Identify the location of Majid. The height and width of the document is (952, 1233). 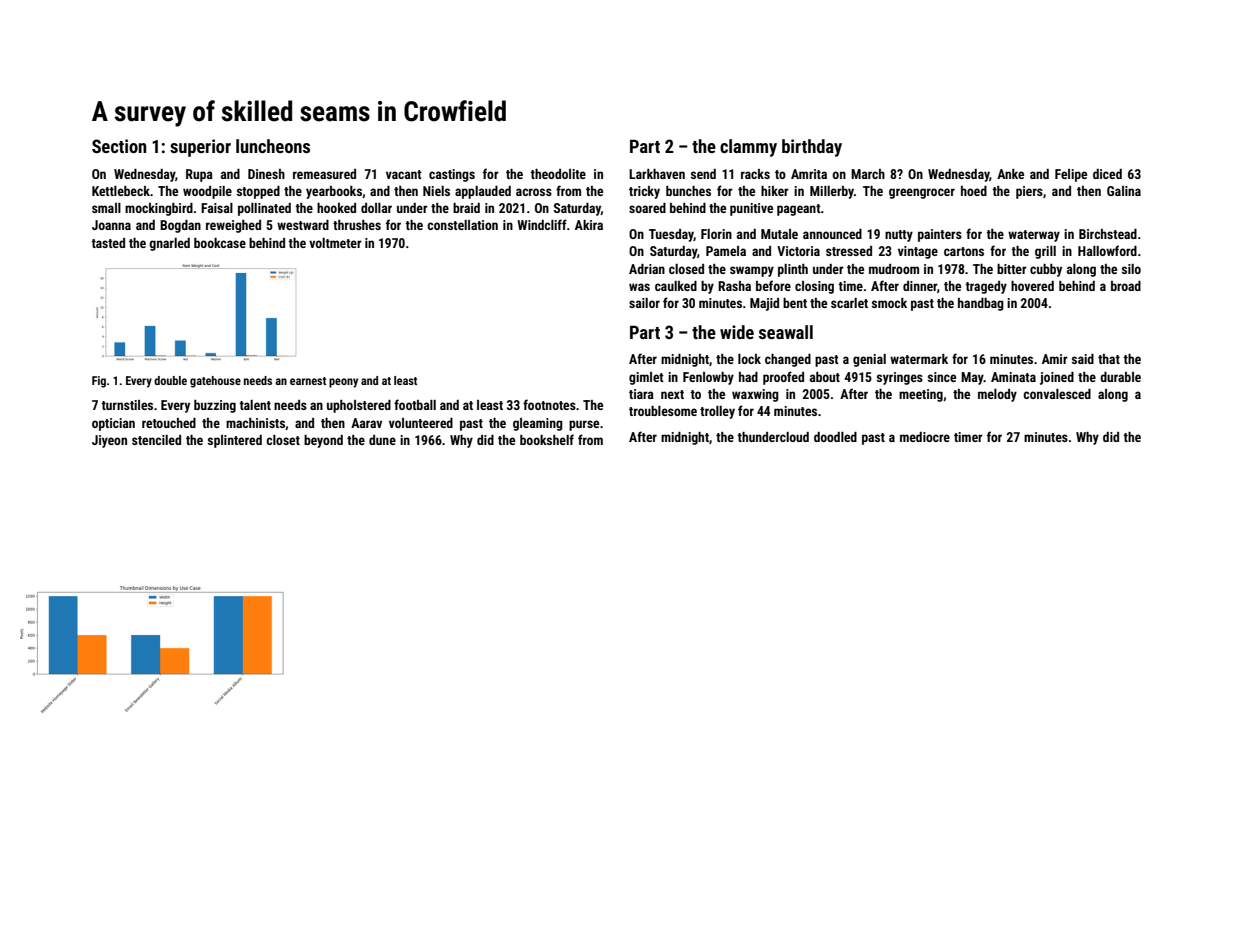
(764, 304).
